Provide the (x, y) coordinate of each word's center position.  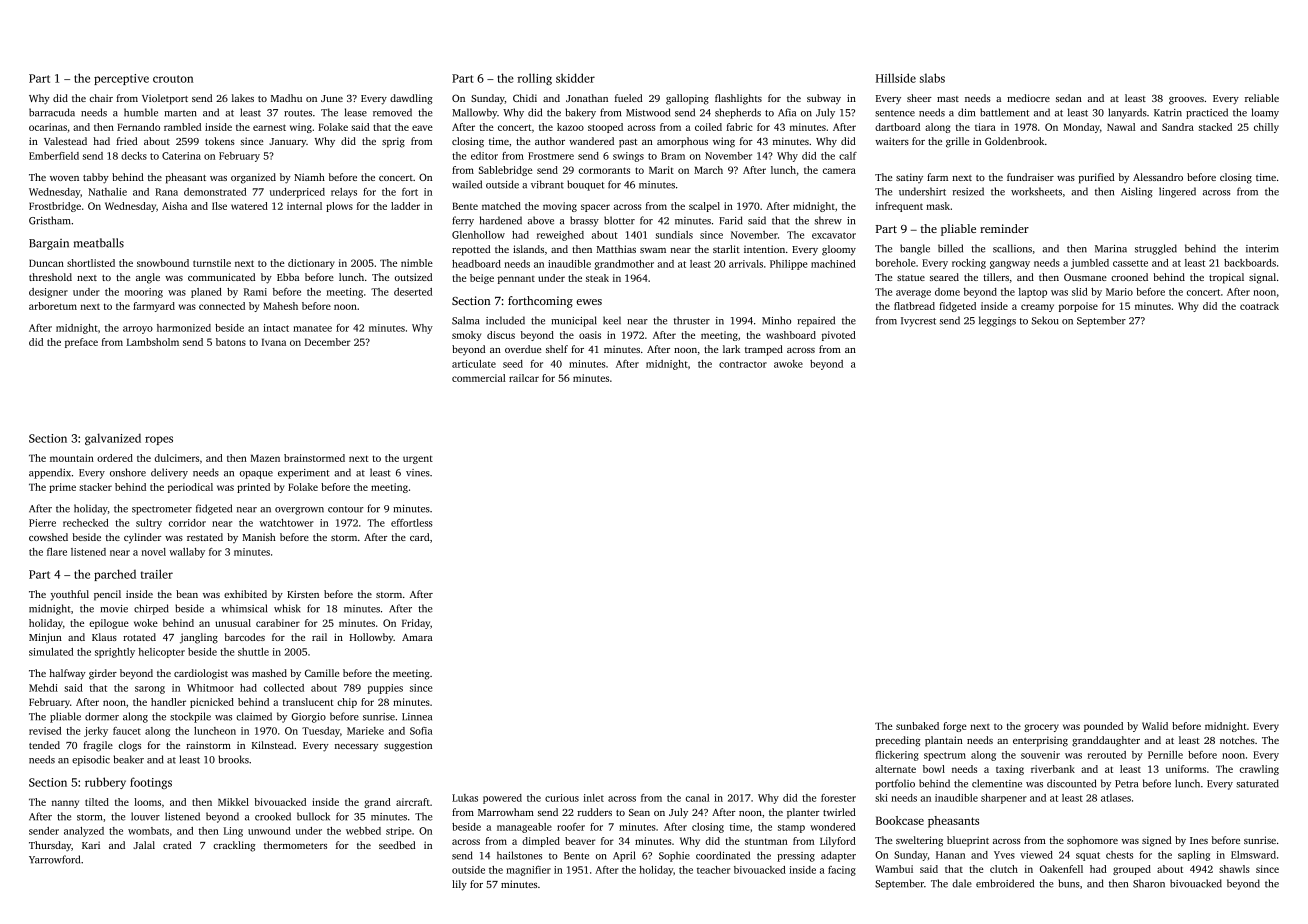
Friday (416, 624)
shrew (828, 220)
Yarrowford (54, 859)
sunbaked (917, 726)
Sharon (1149, 883)
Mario (1119, 292)
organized (253, 178)
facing (842, 871)
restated (205, 537)
